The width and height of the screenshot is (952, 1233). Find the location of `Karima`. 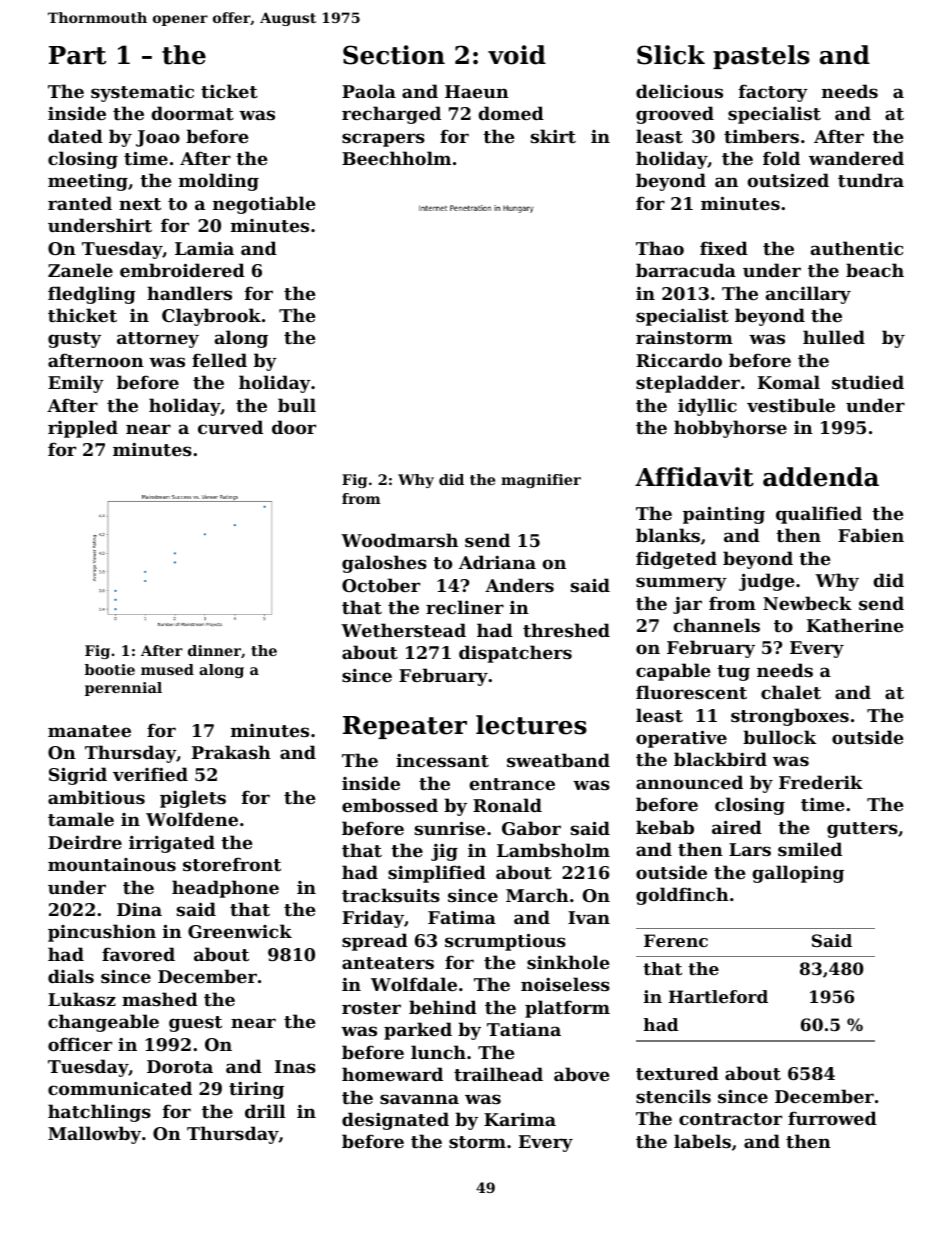

Karima is located at coordinates (520, 1119).
